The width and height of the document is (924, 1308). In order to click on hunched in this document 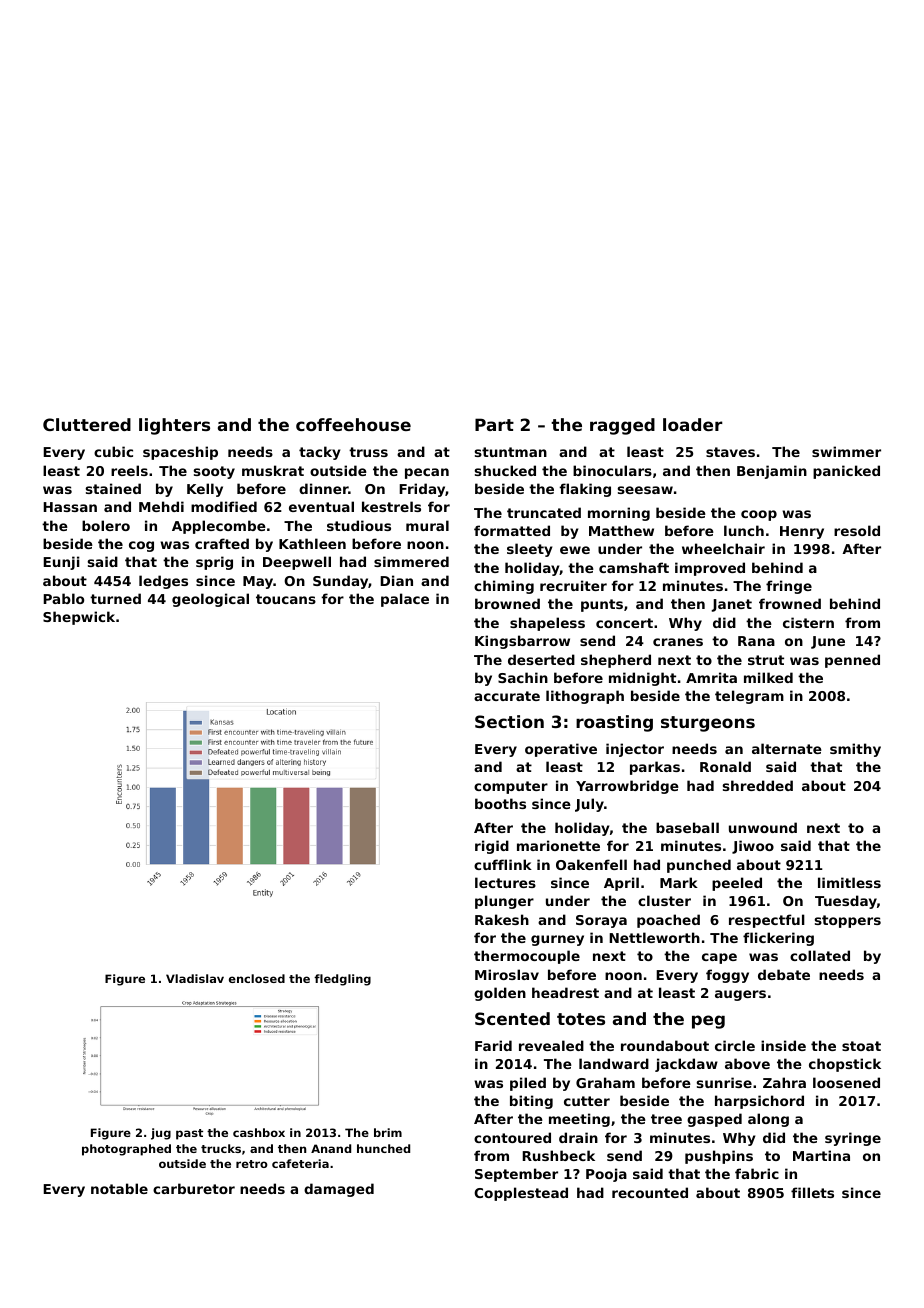, I will do `click(383, 1148)`.
